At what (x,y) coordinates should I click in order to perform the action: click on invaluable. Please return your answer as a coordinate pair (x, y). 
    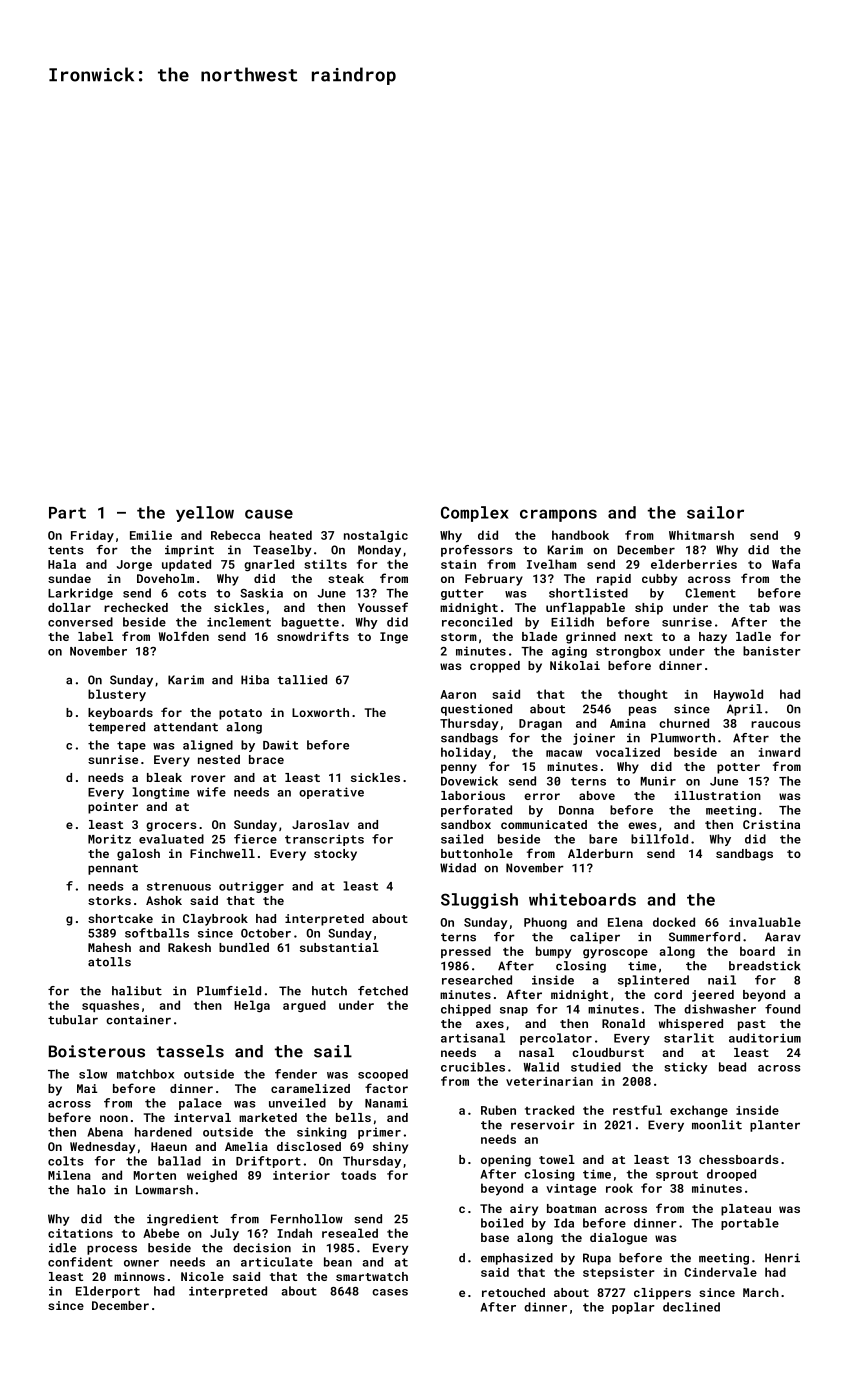
    Looking at the image, I should click on (765, 922).
